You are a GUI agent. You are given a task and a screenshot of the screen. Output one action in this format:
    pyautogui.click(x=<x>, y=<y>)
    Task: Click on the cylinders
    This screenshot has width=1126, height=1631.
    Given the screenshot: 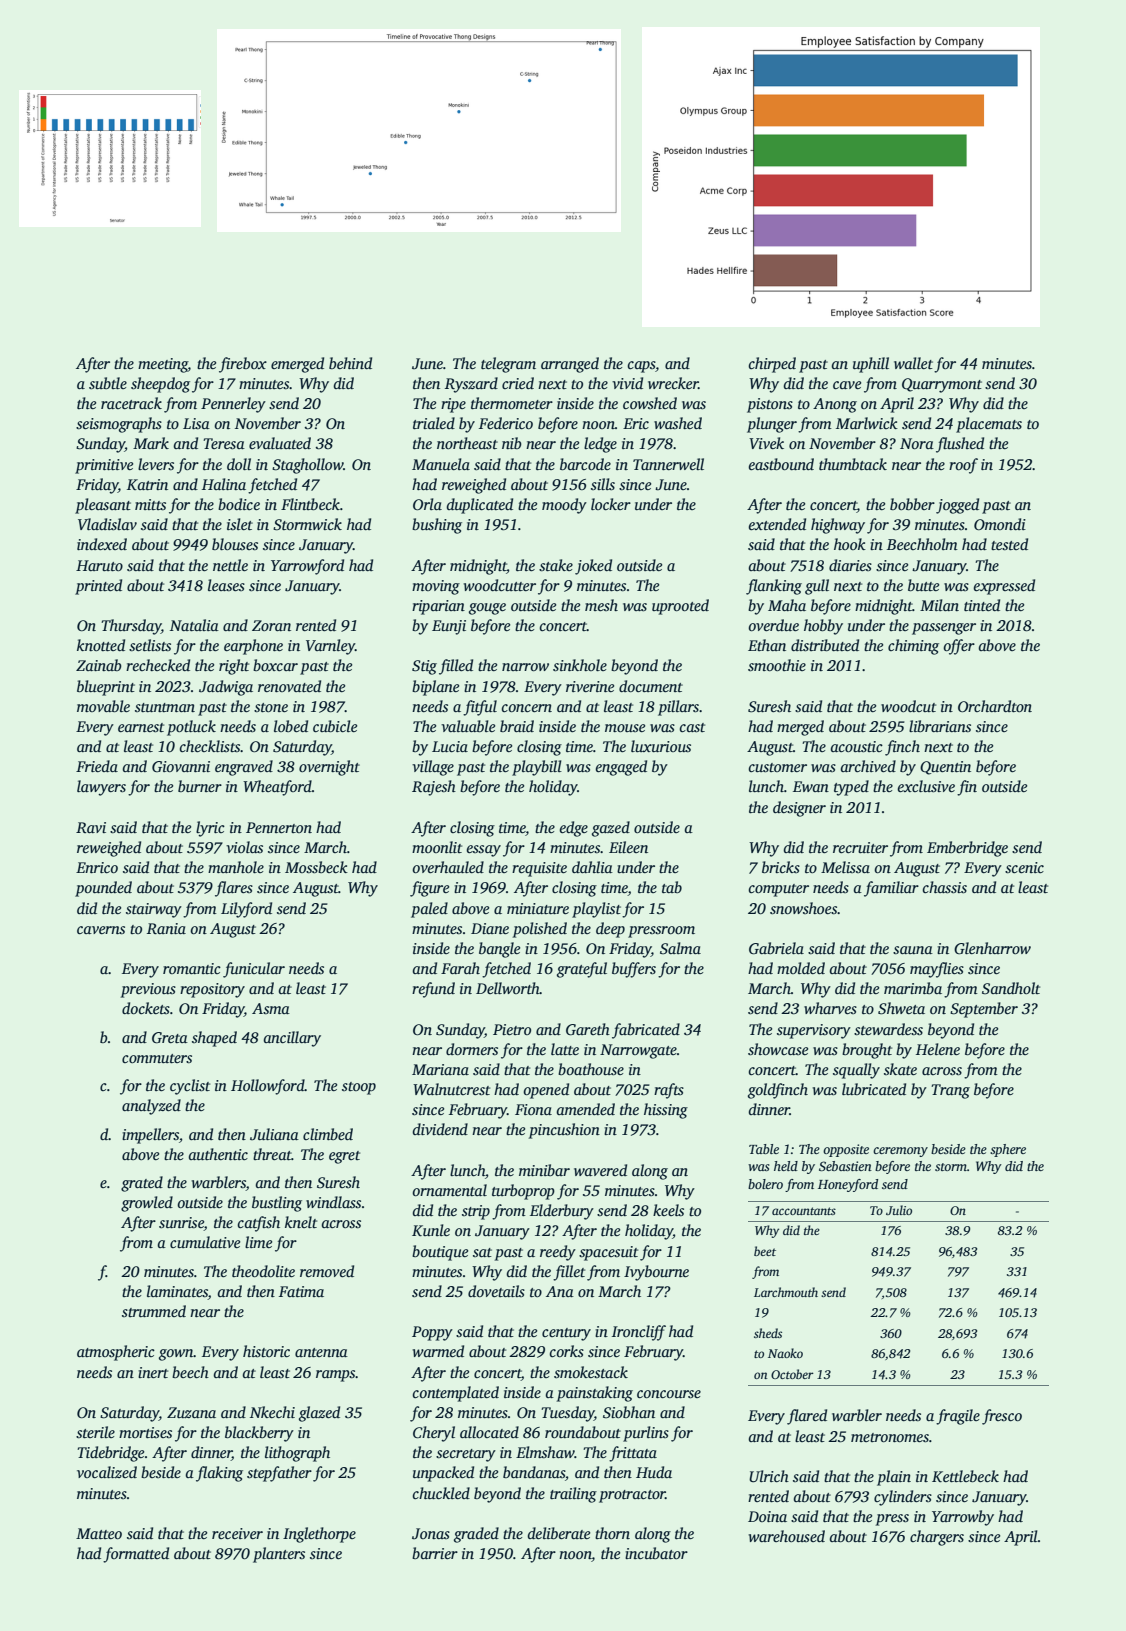 What is the action you would take?
    pyautogui.click(x=903, y=1498)
